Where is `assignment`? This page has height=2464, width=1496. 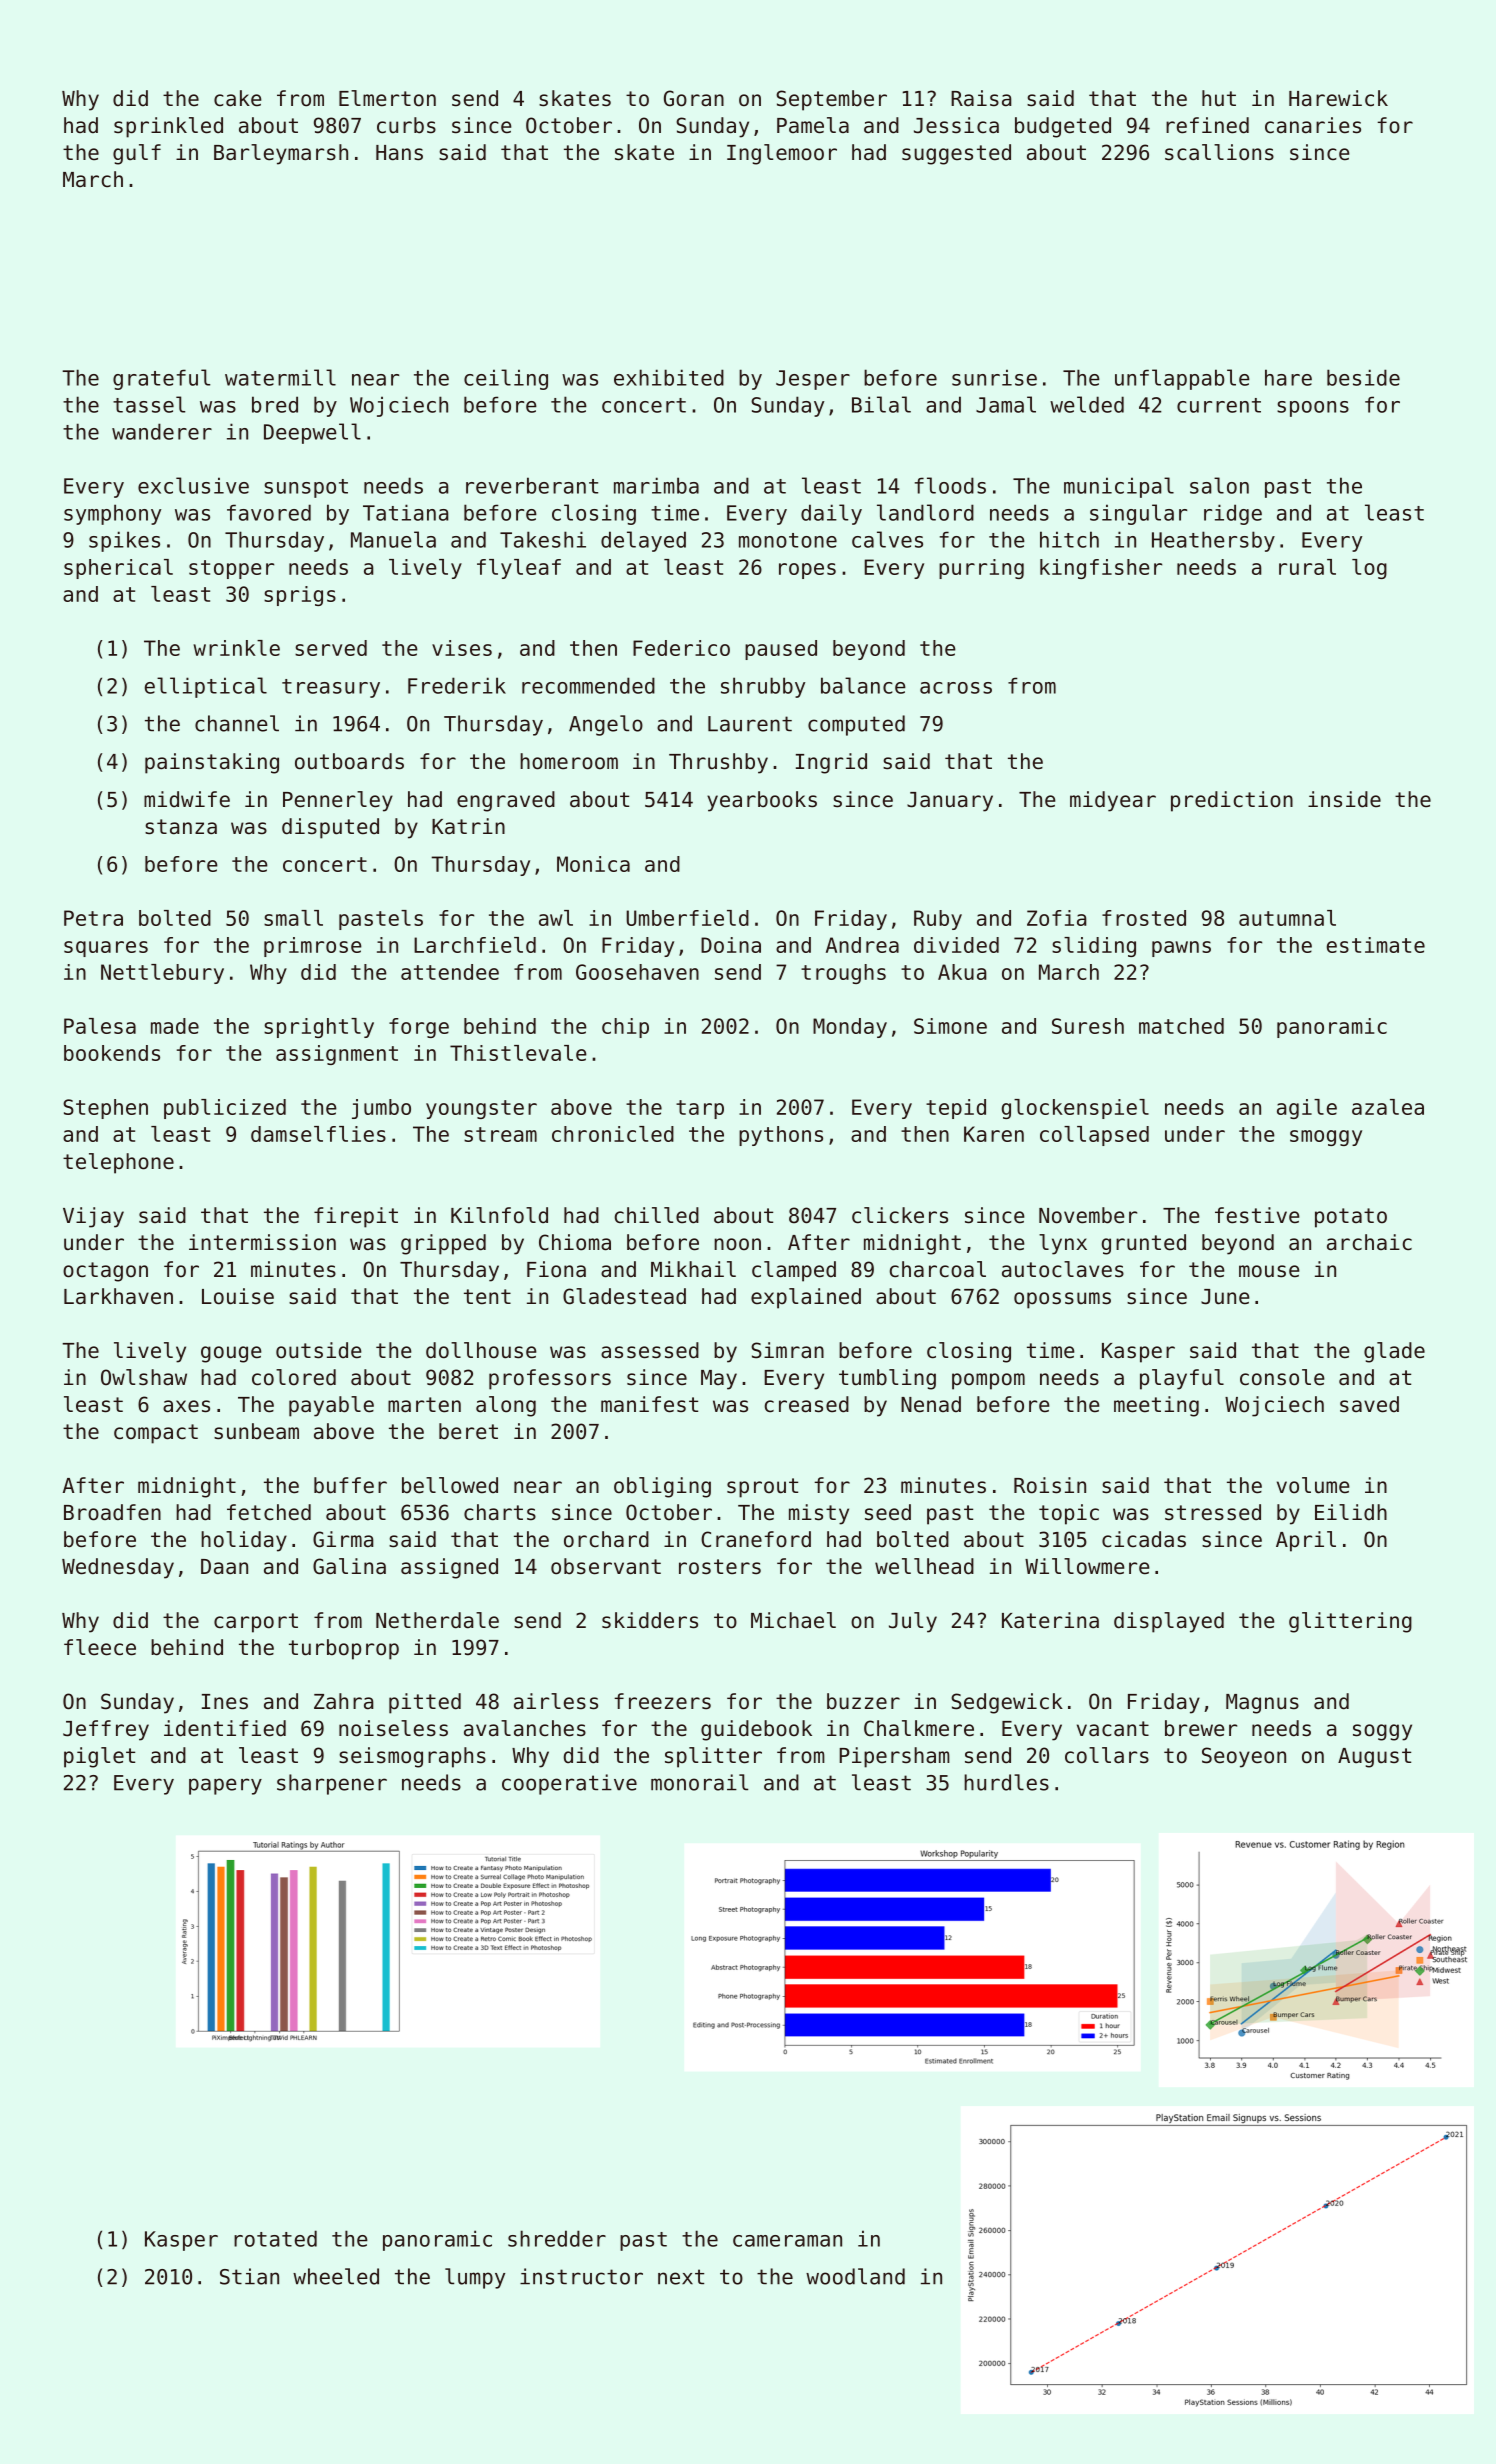
assignment is located at coordinates (337, 1055).
